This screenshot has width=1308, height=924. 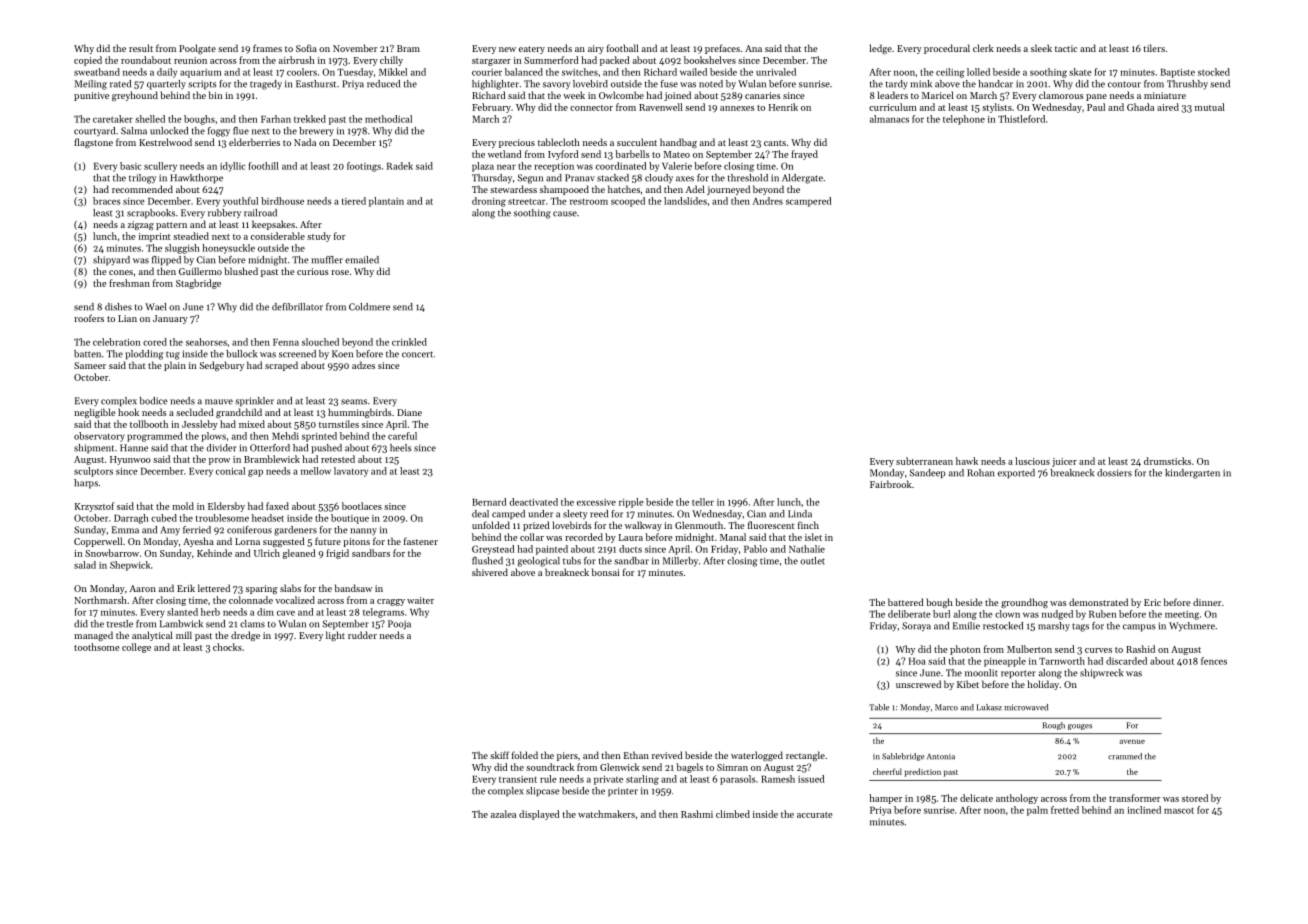 I want to click on roofers, so click(x=89, y=318).
